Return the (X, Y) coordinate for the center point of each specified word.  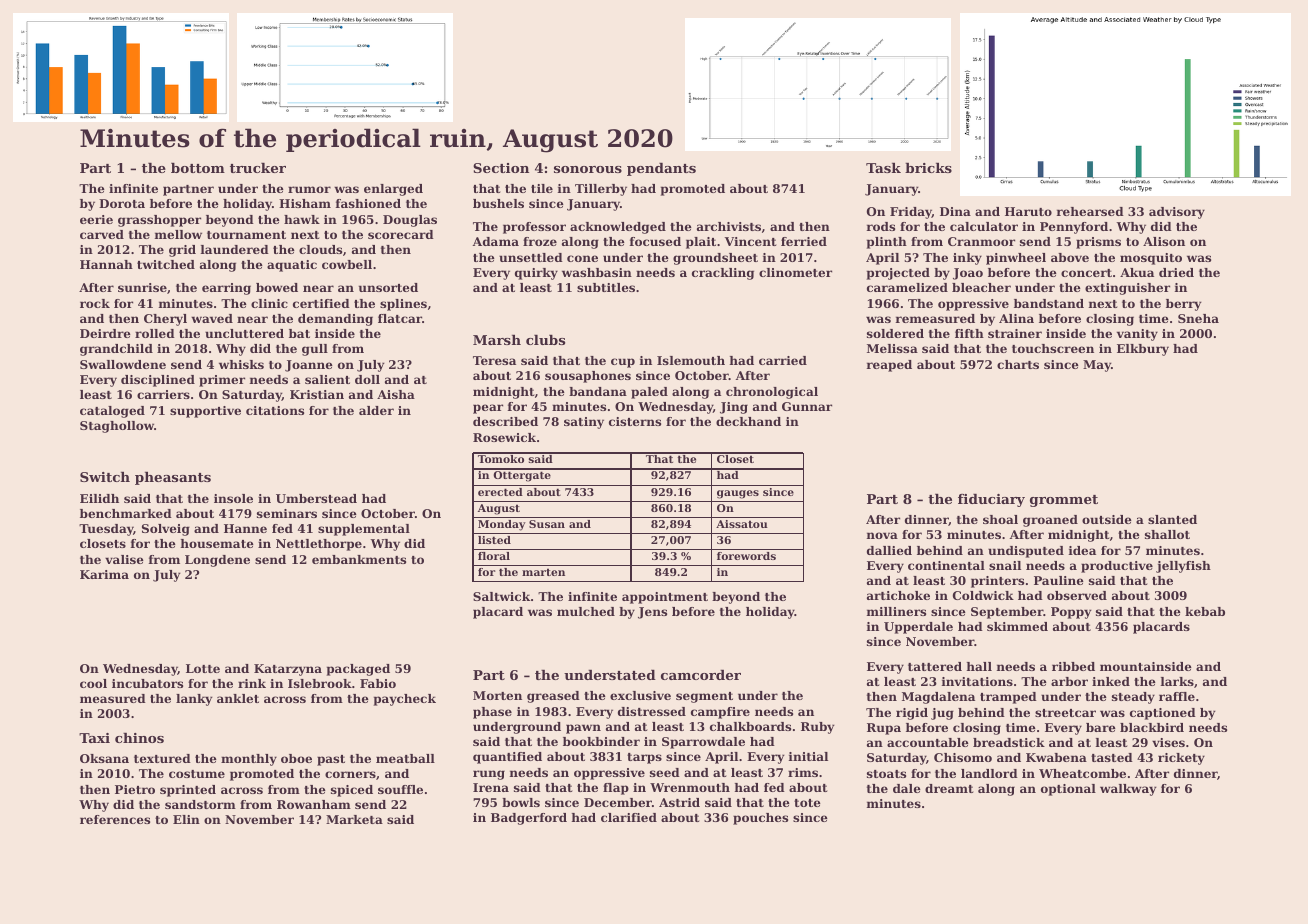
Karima (104, 574)
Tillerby (601, 190)
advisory (1177, 213)
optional (1068, 790)
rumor (309, 189)
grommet (1064, 501)
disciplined (158, 381)
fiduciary (991, 500)
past (331, 760)
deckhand (748, 421)
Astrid (679, 802)
